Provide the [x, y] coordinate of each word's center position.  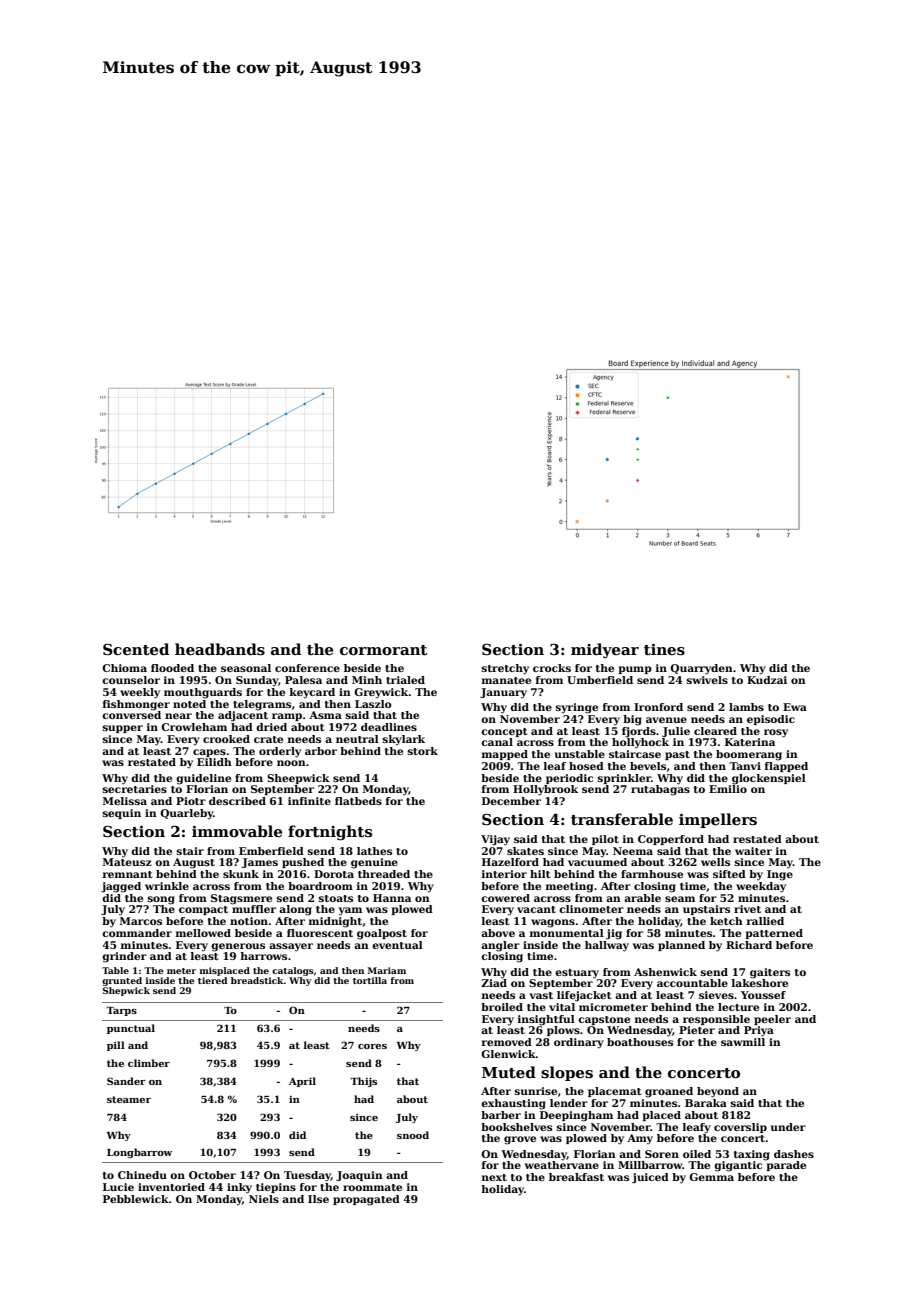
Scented [136, 649]
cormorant [383, 650]
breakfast [576, 1177]
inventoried [171, 1187]
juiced [650, 1178]
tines [664, 650]
